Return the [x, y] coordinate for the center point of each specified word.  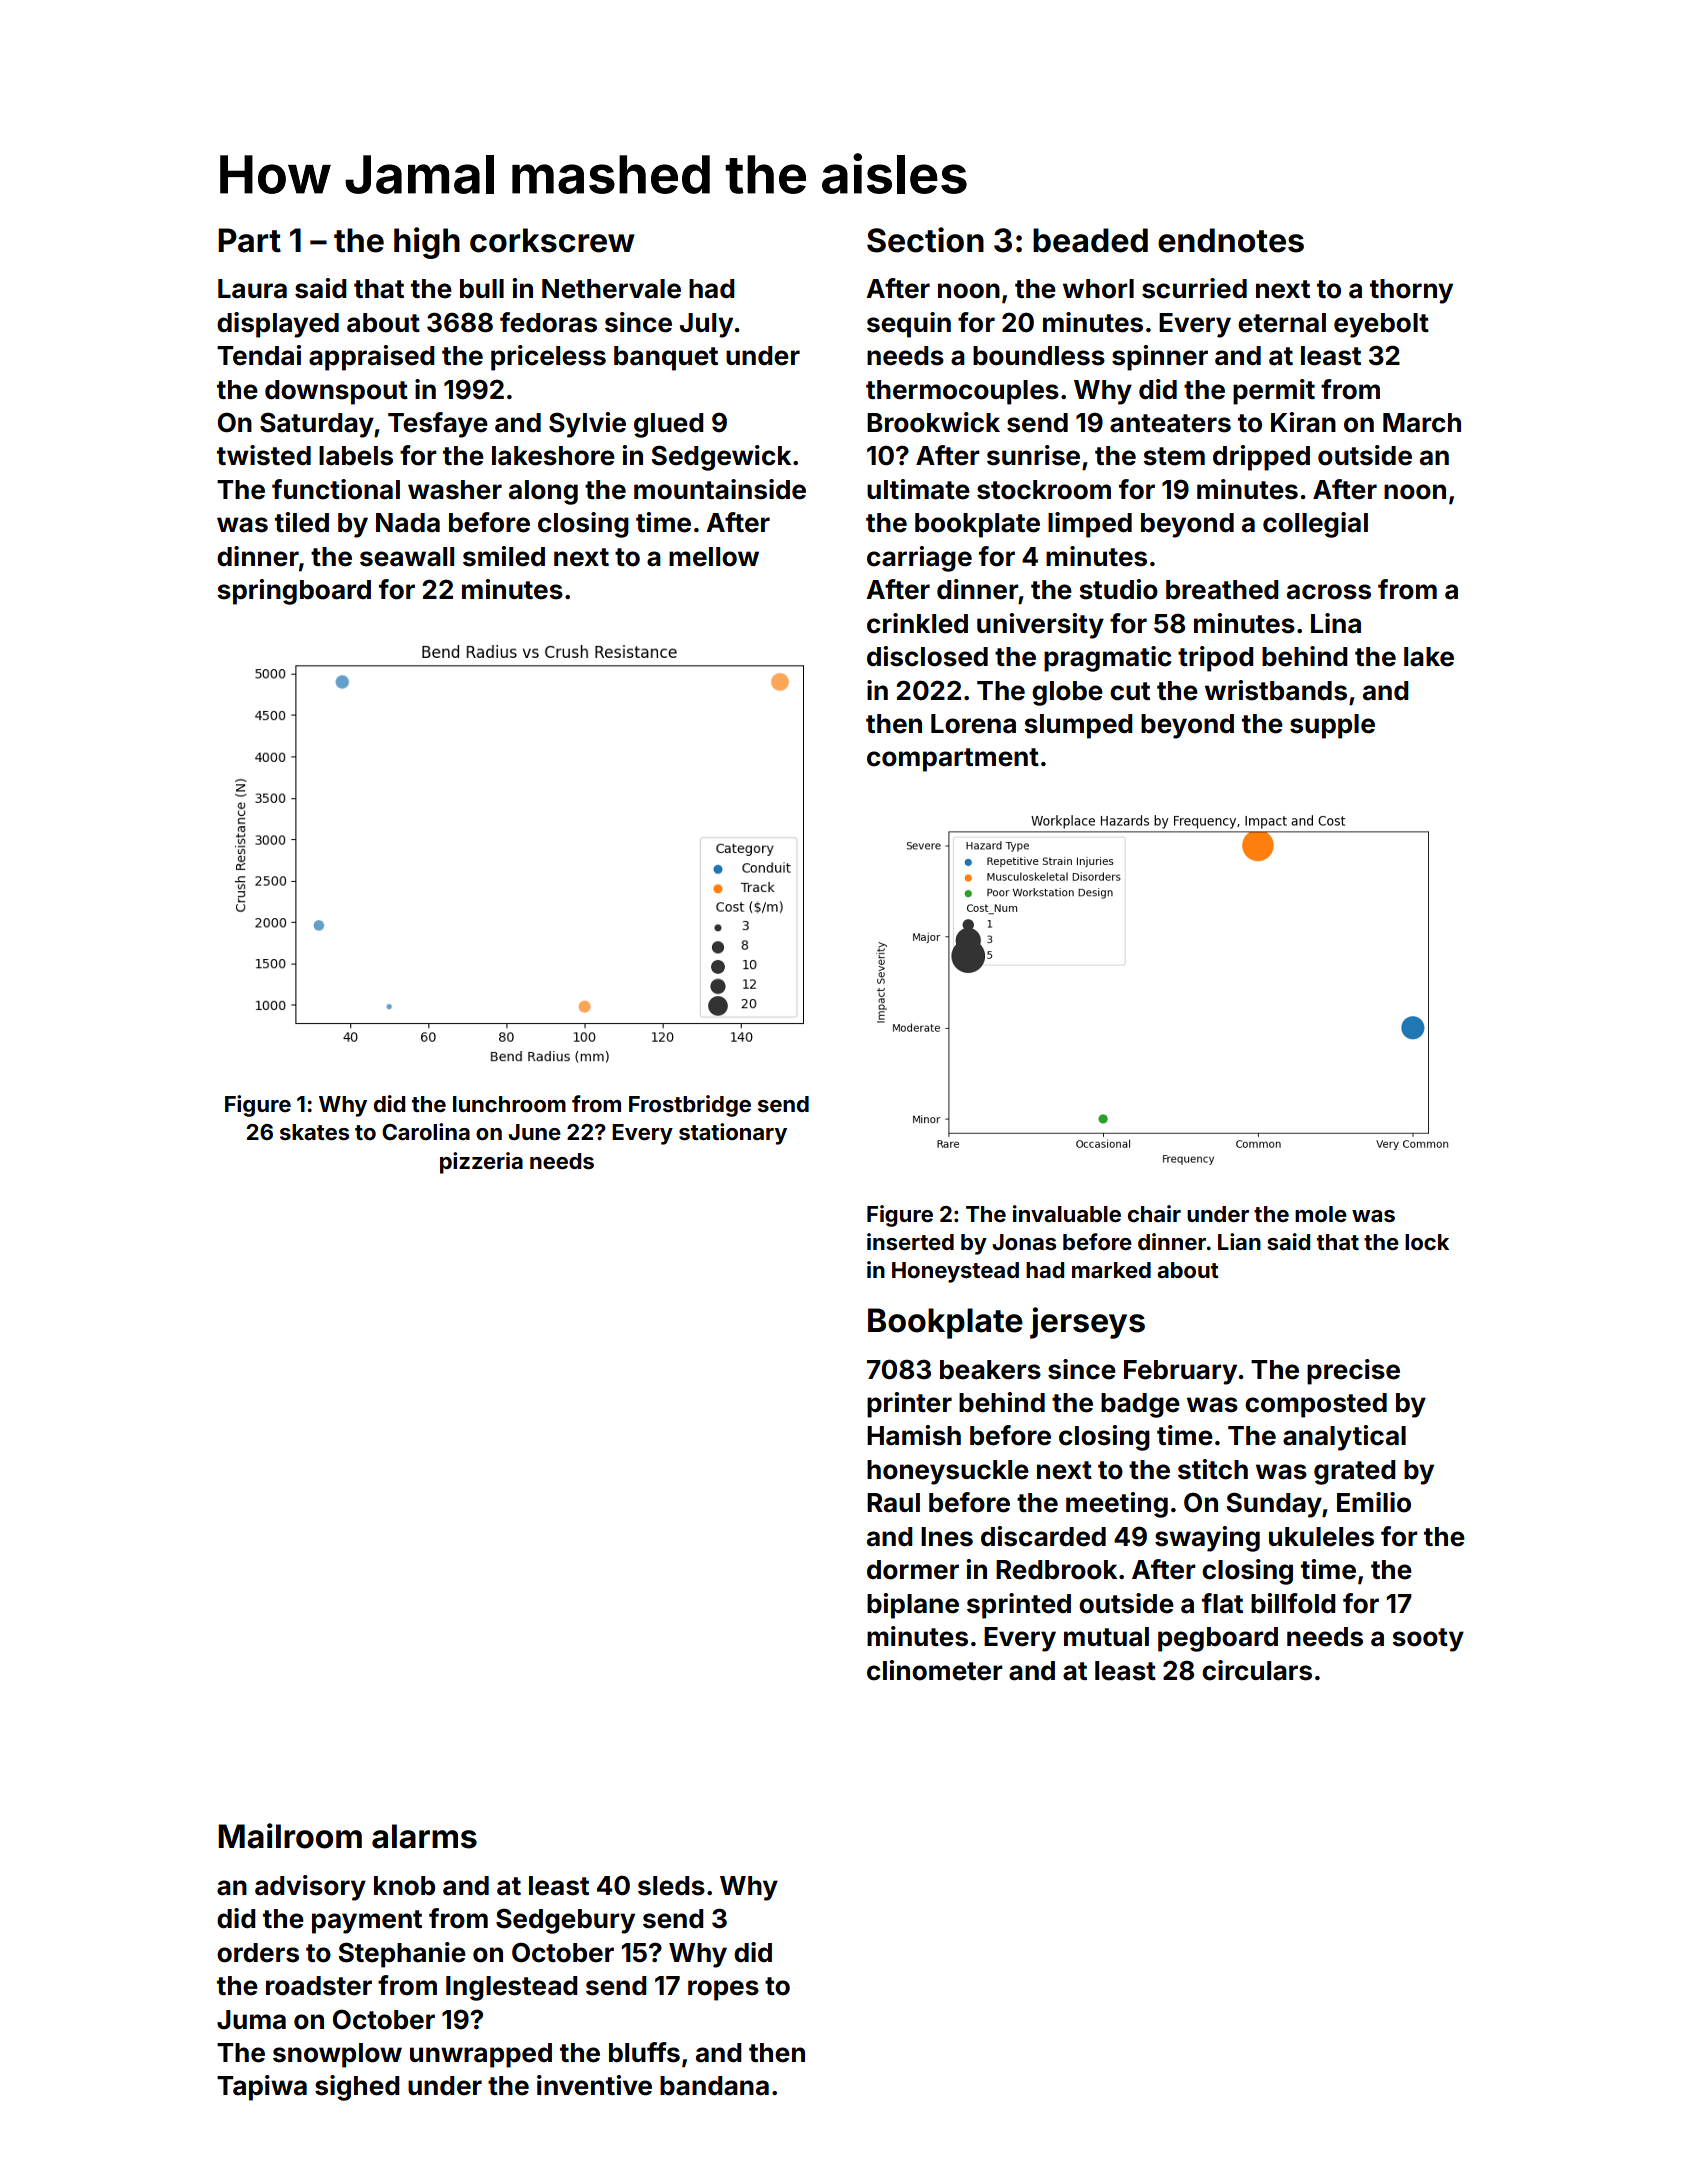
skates [314, 1132]
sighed [357, 2088]
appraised [372, 358]
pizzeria [481, 1163]
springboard [294, 592]
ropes [723, 1990]
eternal [1282, 323]
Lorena [973, 724]
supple [1332, 726]
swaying [1207, 1539]
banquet [666, 358]
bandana [714, 2086]
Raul [893, 1503]
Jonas [1024, 1242]
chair [1154, 1213]
